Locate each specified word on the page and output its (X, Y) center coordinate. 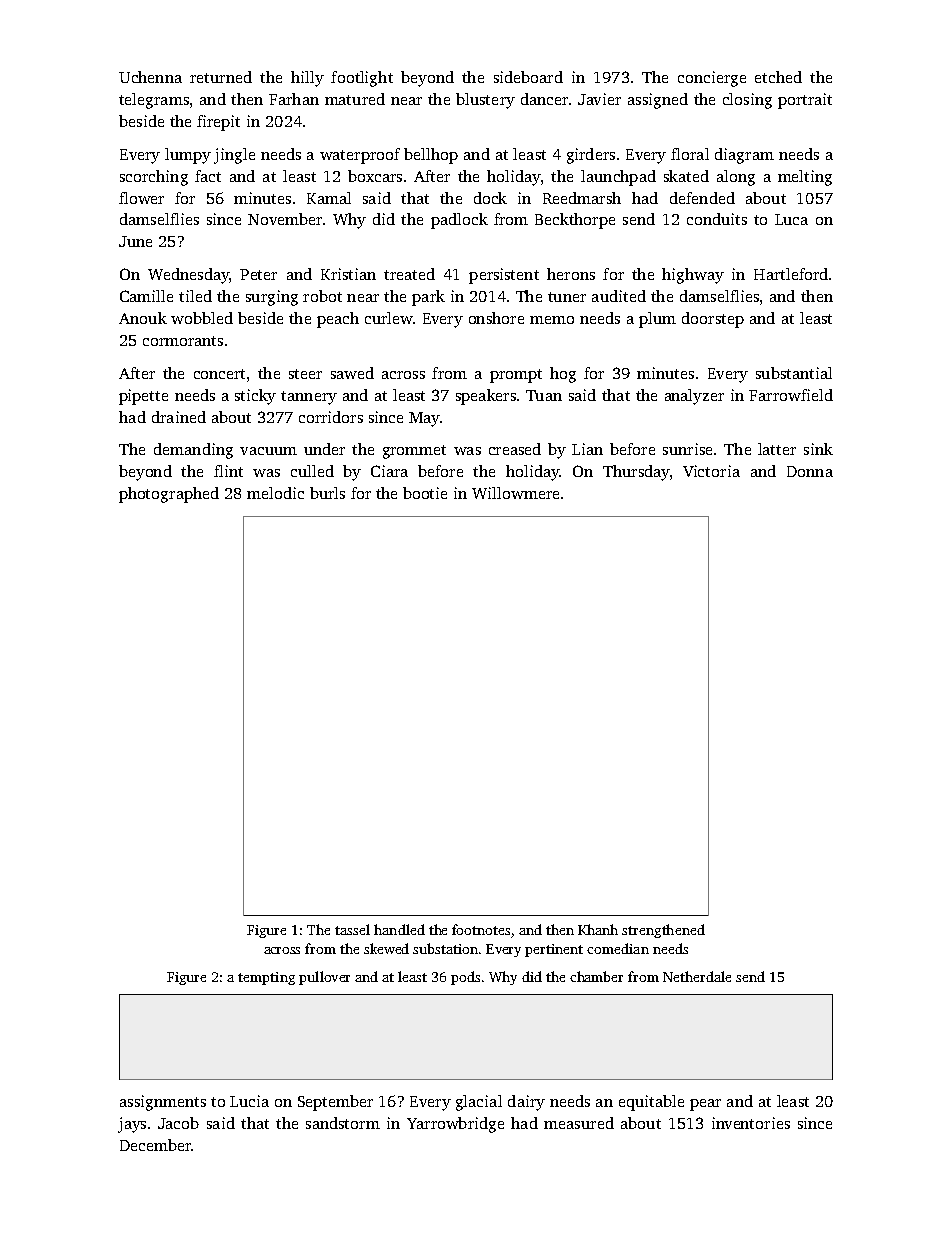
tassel (352, 929)
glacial (479, 1103)
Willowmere (515, 493)
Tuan (544, 395)
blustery (485, 101)
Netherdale (697, 976)
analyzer (694, 397)
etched (778, 77)
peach (338, 320)
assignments (163, 1103)
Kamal (329, 198)
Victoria (711, 471)
